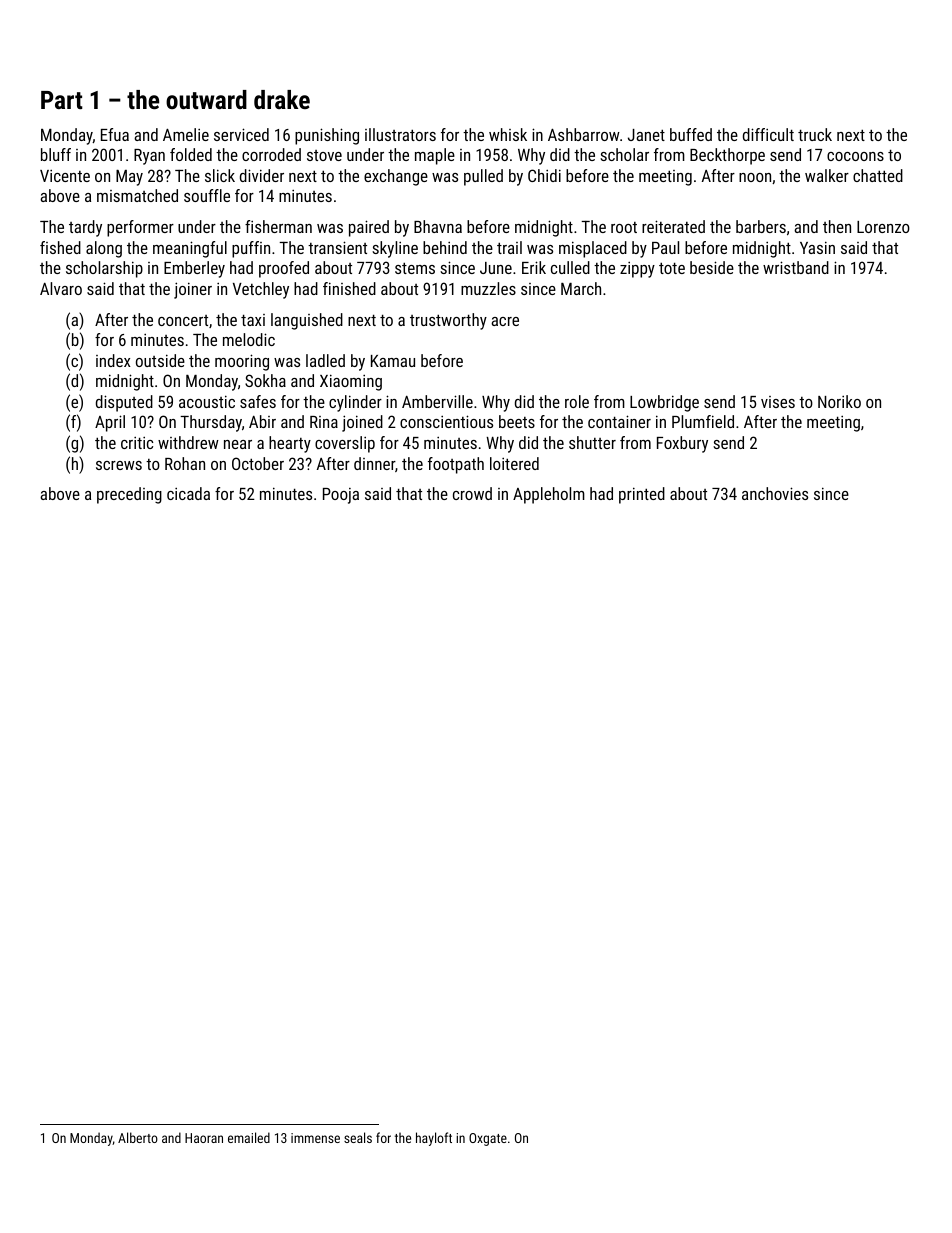 The image size is (952, 1233). What do you see at coordinates (207, 401) in the page?
I see `acoustic` at bounding box center [207, 401].
